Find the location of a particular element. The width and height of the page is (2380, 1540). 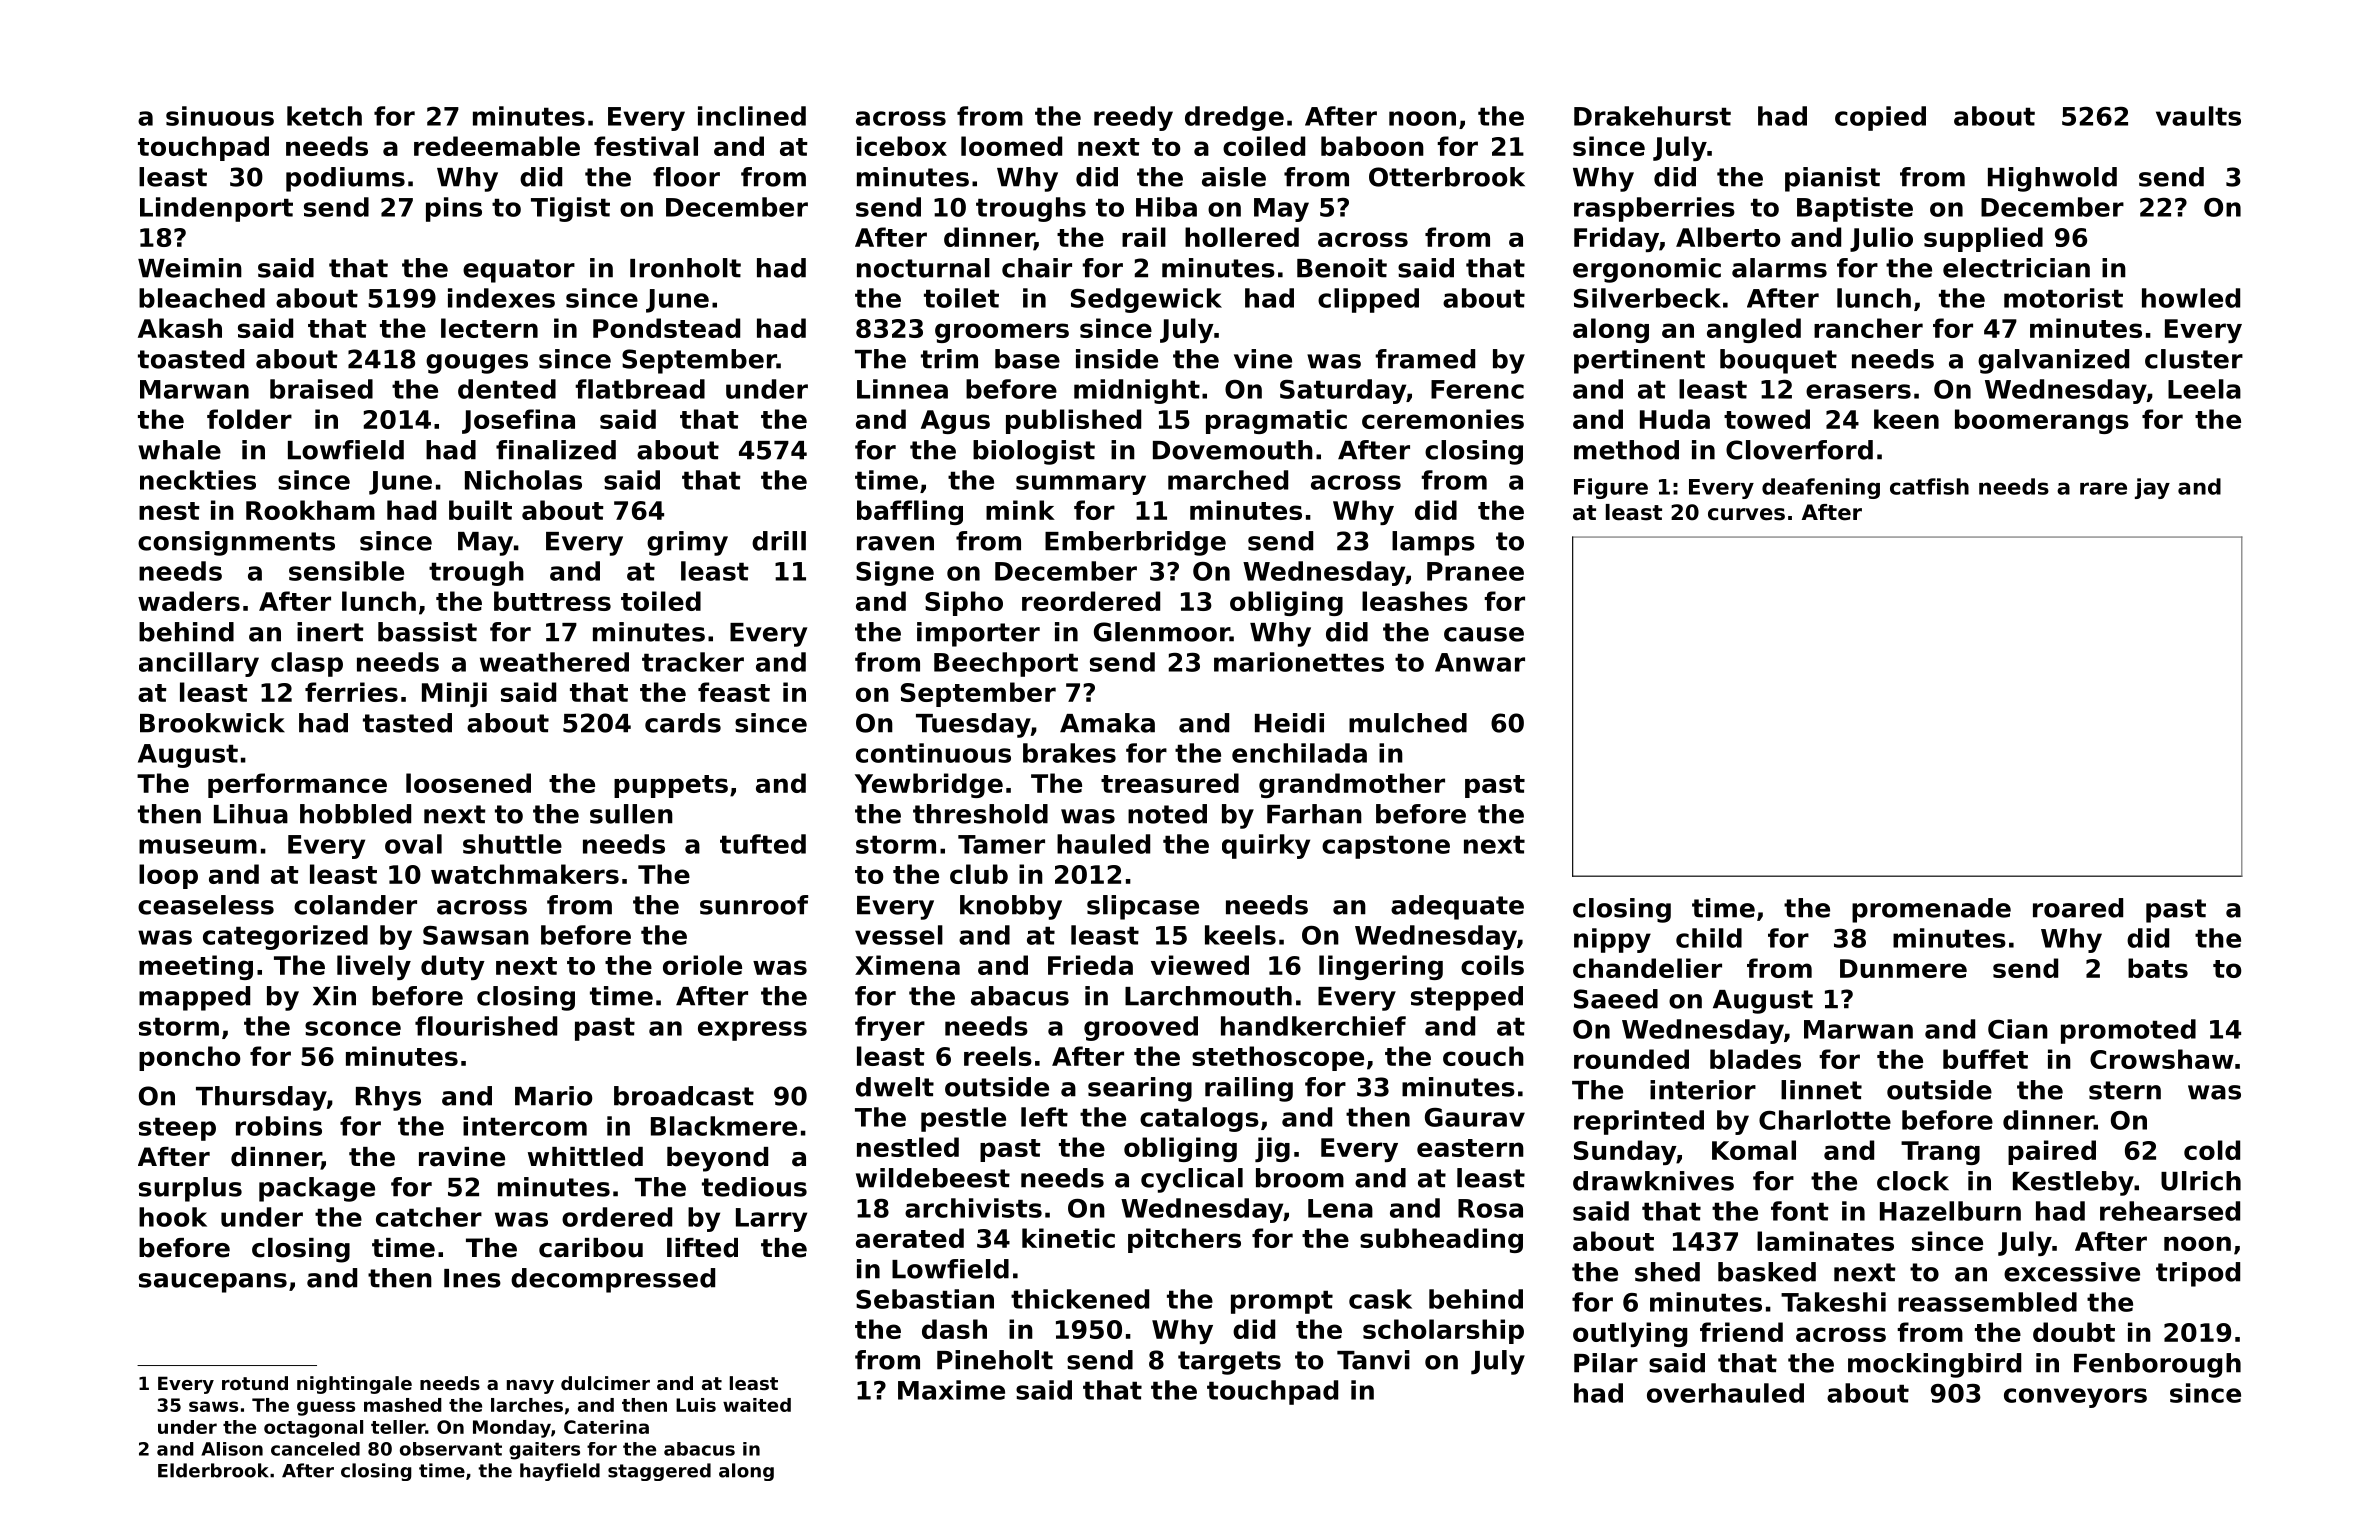

inclined is located at coordinates (752, 116).
